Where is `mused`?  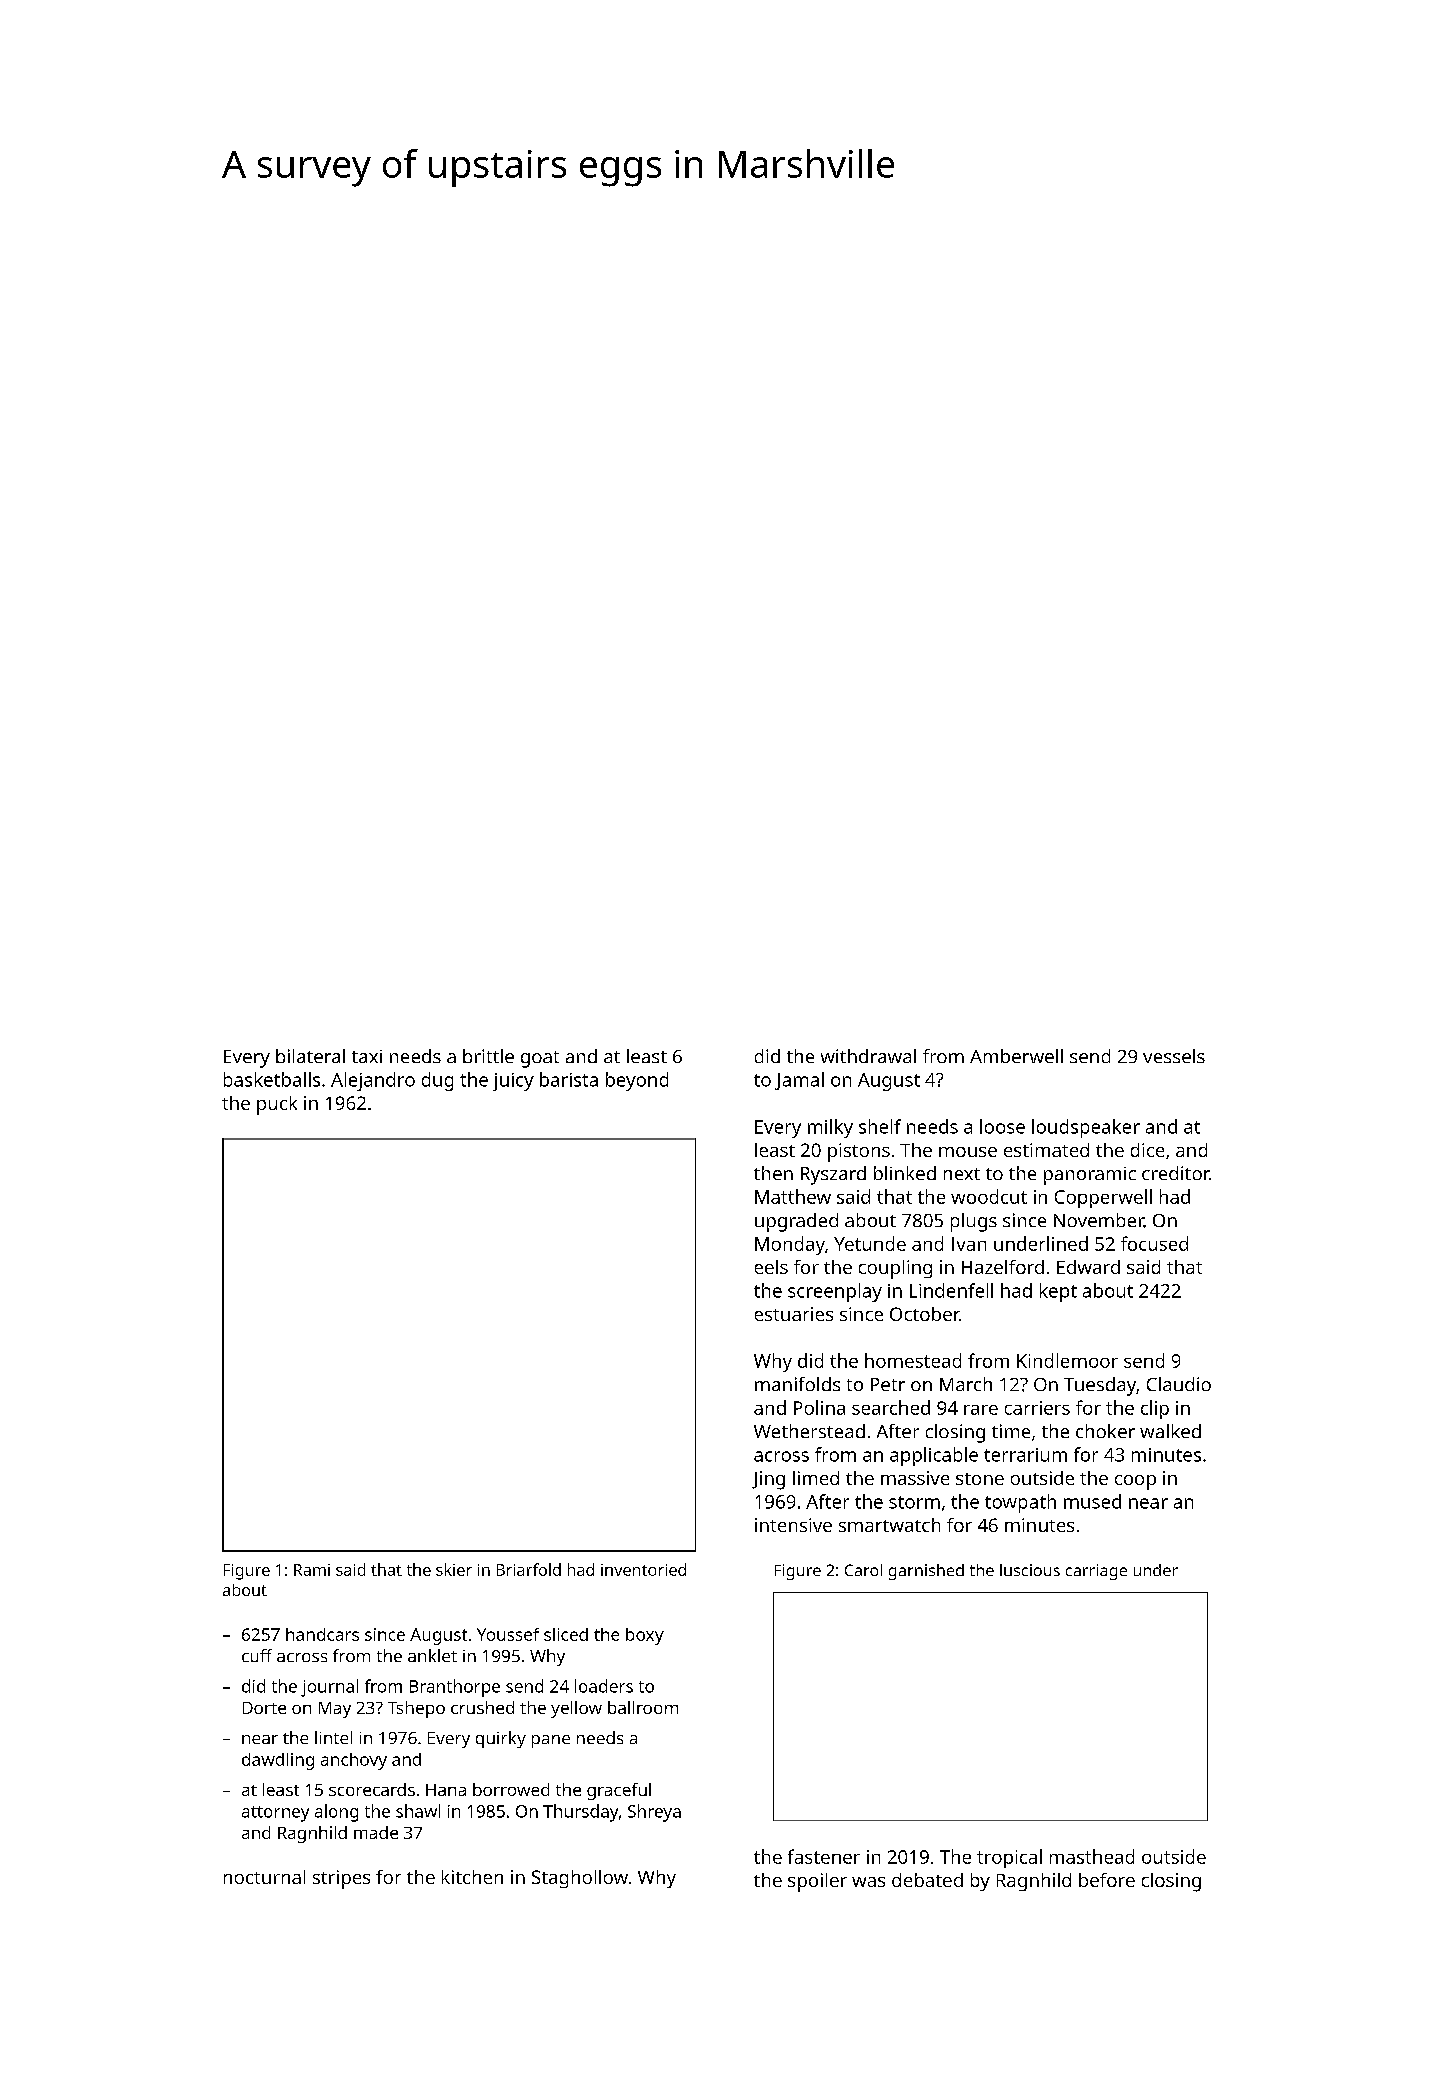
mused is located at coordinates (1092, 1501).
